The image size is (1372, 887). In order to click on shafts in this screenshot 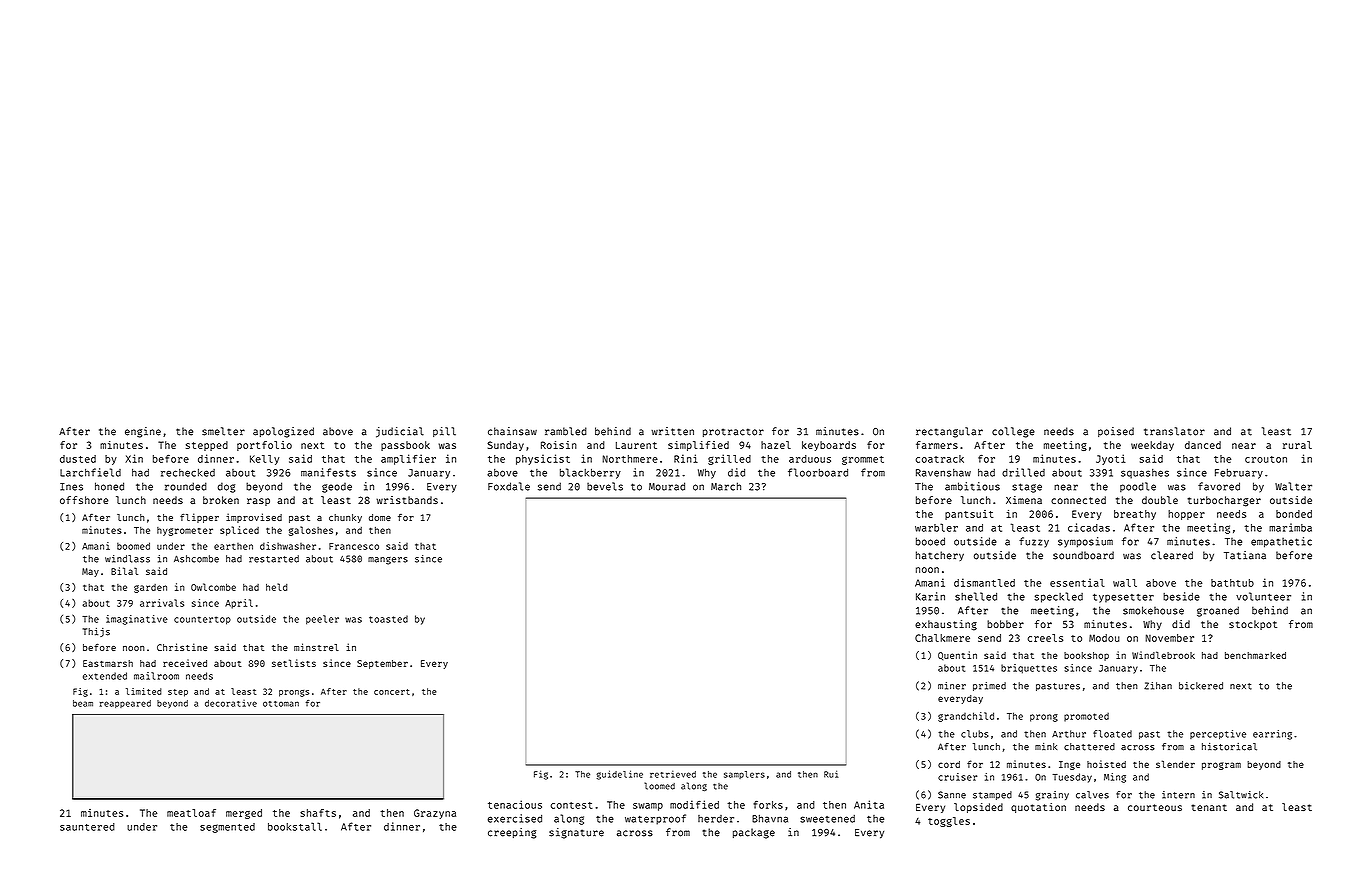, I will do `click(318, 813)`.
